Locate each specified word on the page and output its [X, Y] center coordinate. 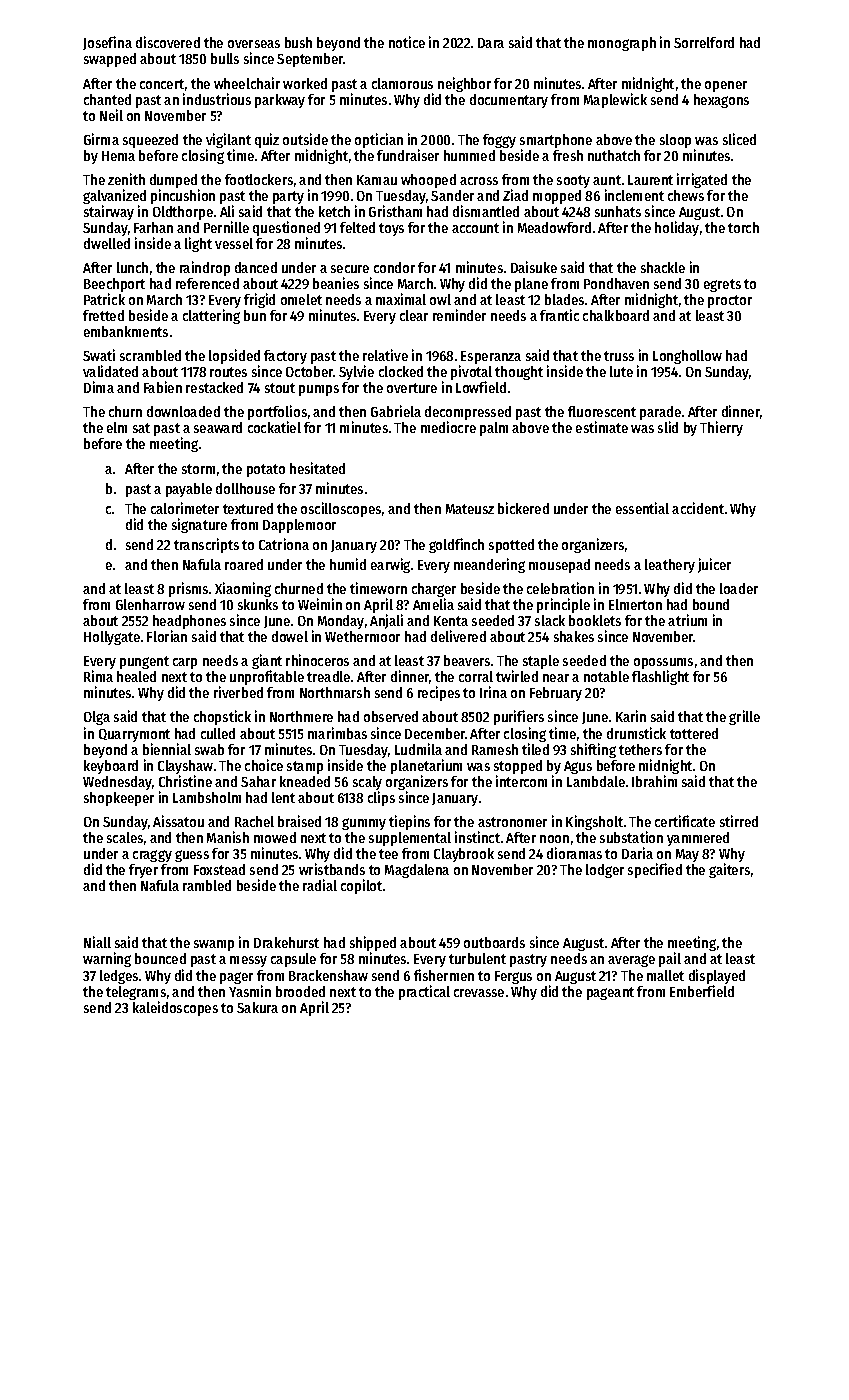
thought [519, 373]
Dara [491, 43]
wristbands [332, 869]
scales [125, 837]
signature [199, 525]
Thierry [721, 428]
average [631, 961]
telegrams [136, 993]
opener [726, 86]
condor [394, 267]
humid [348, 564]
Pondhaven [616, 283]
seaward [218, 427]
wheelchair [247, 83]
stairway [109, 212]
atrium [687, 620]
